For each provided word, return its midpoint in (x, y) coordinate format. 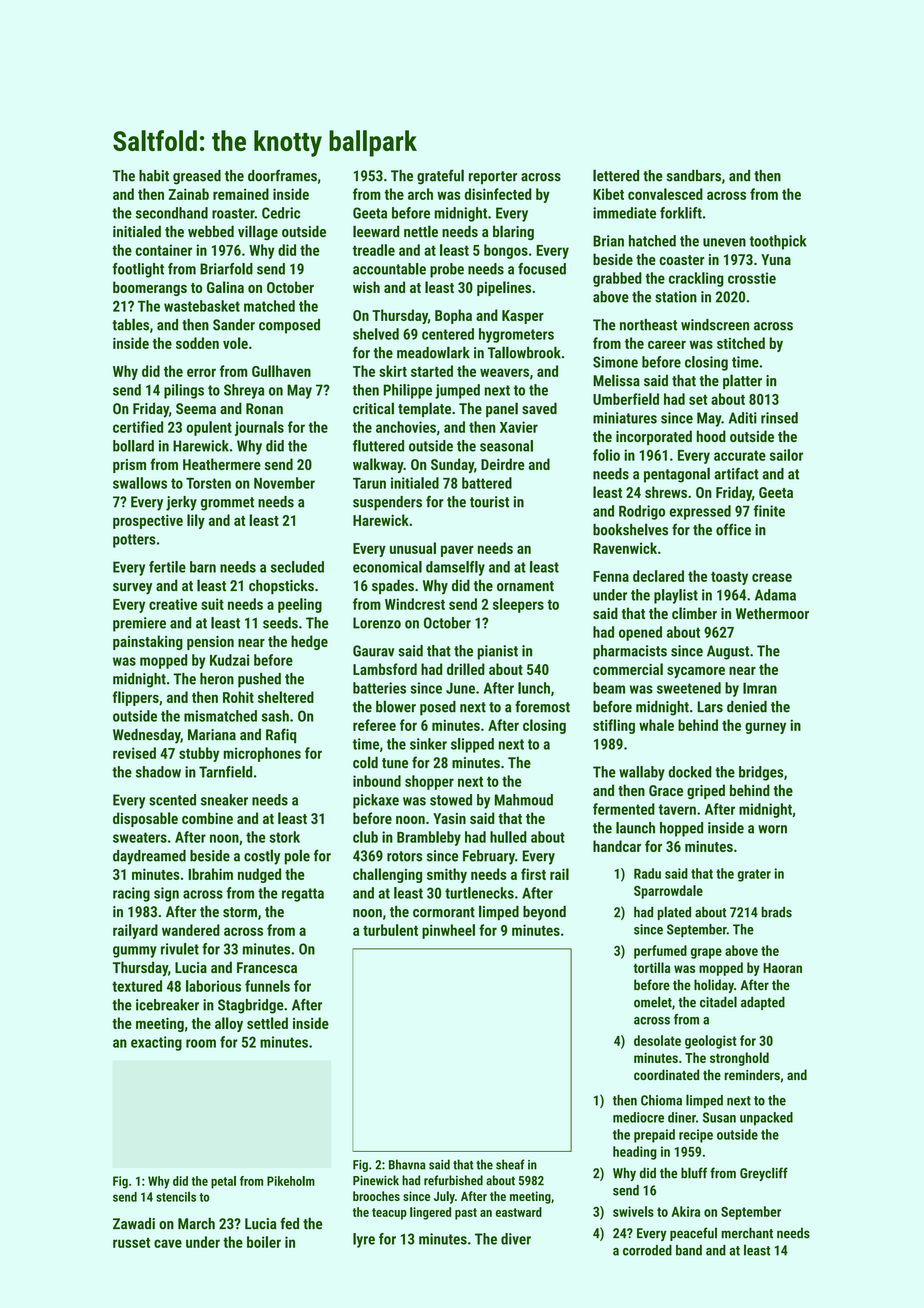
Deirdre (503, 464)
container (164, 250)
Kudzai (229, 660)
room (201, 1043)
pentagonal (677, 475)
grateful (440, 177)
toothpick (778, 242)
